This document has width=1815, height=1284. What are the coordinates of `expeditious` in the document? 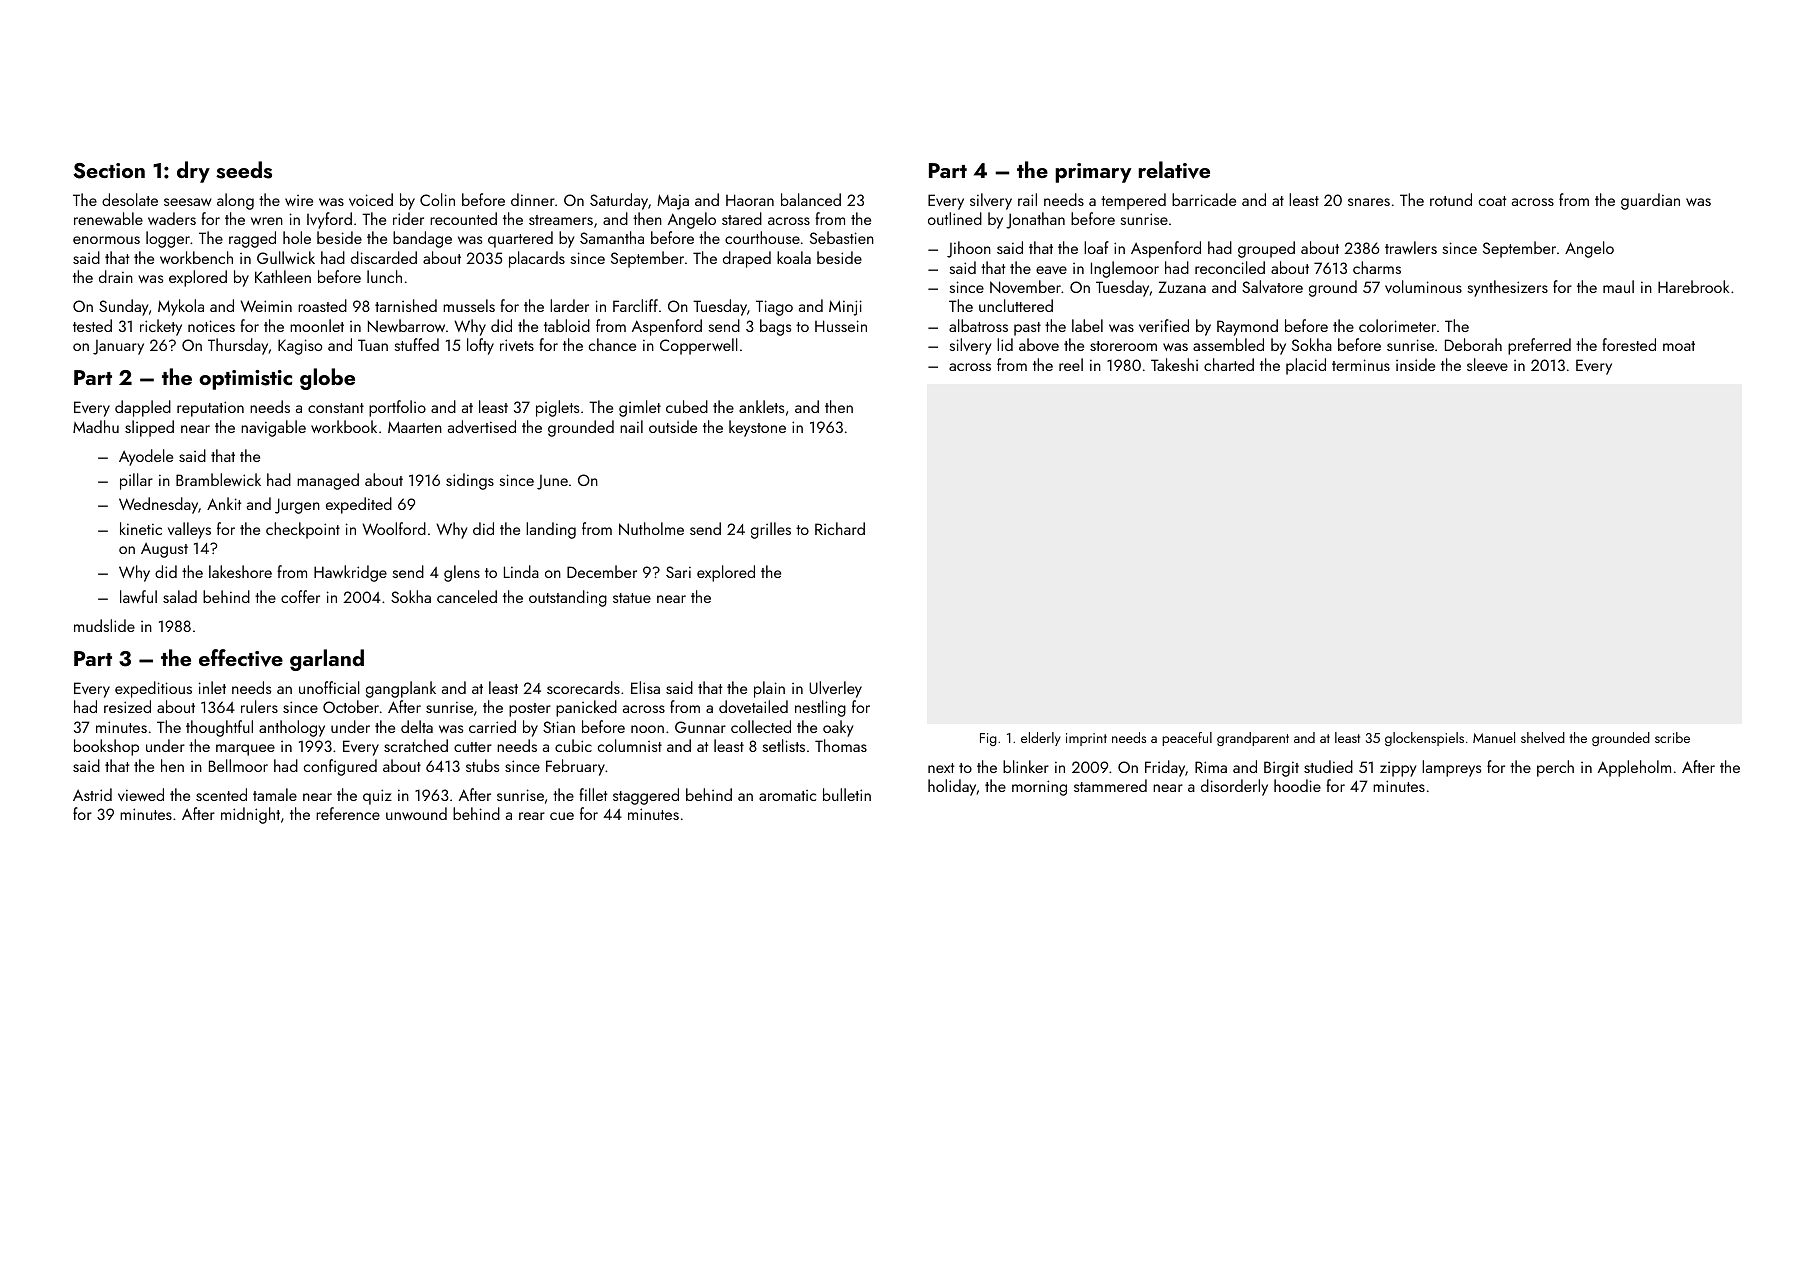 It's located at (153, 689).
